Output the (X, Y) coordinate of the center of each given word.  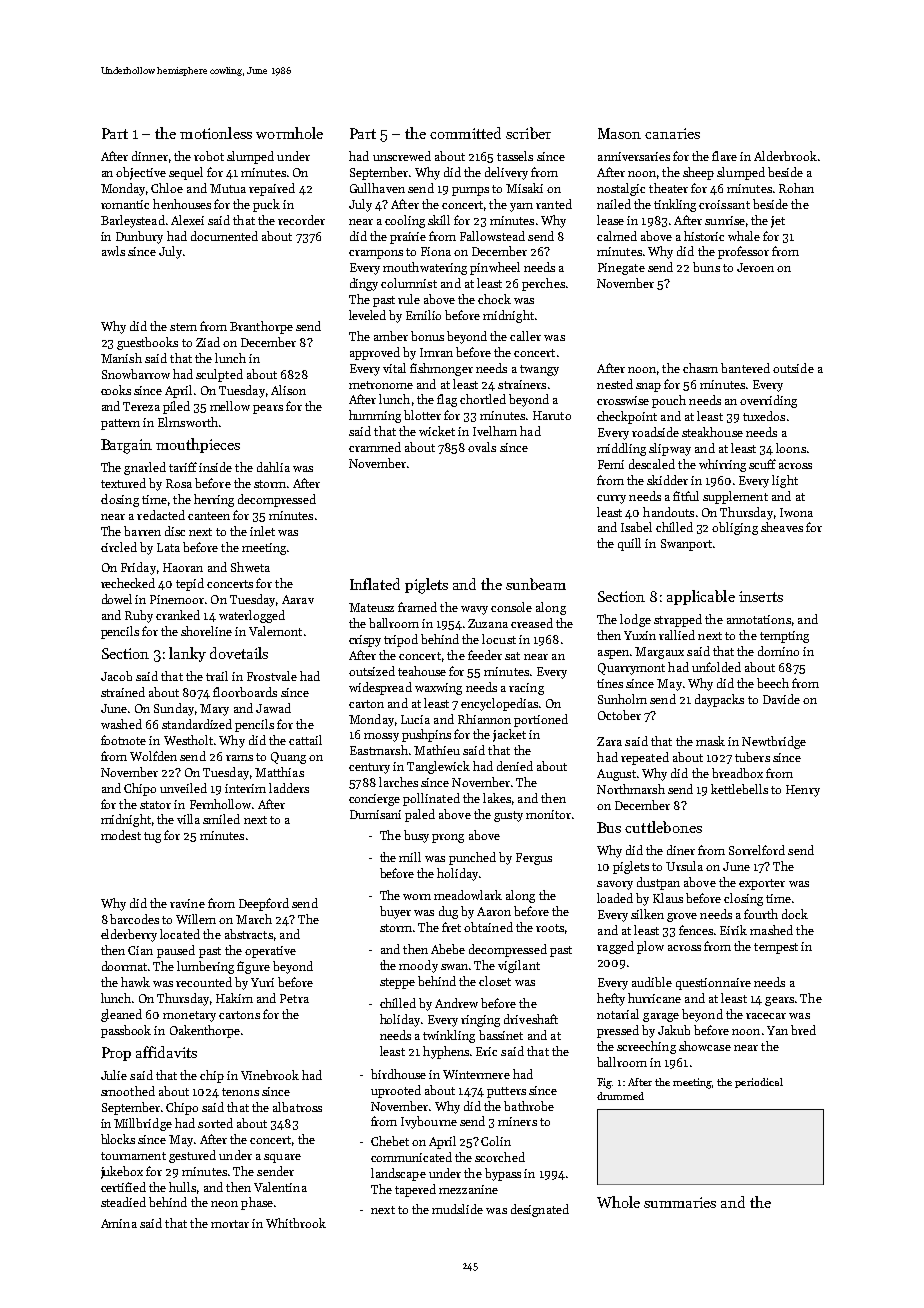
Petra (294, 998)
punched (472, 858)
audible (652, 982)
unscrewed (402, 156)
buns (706, 267)
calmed (617, 236)
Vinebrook (270, 1075)
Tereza (141, 406)
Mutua (228, 188)
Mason (619, 133)
